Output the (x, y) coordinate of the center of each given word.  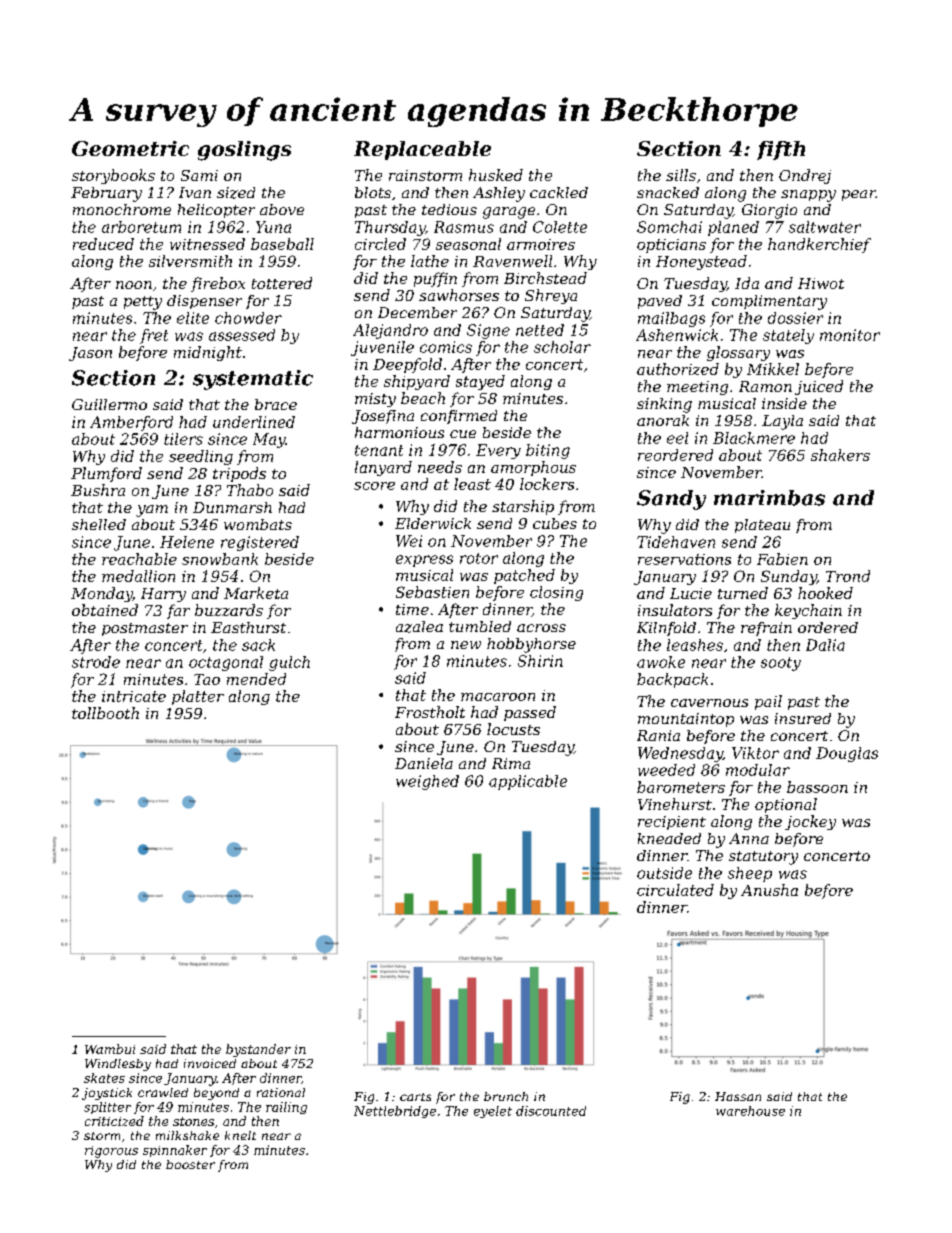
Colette (560, 227)
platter (198, 697)
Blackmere (754, 438)
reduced (103, 244)
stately (788, 336)
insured (803, 718)
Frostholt (430, 712)
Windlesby (118, 1065)
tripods (239, 474)
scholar (562, 347)
